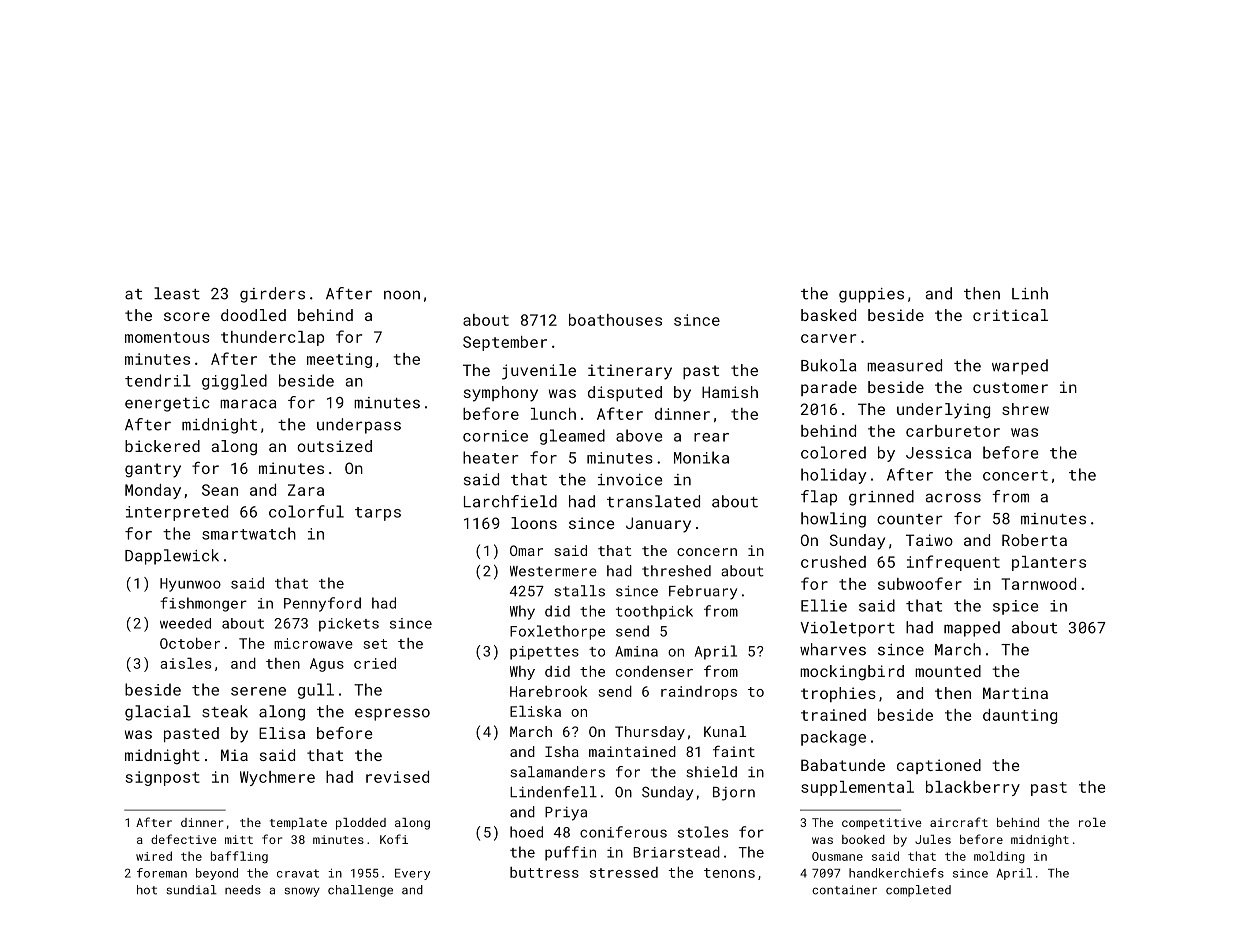 Image resolution: width=1233 pixels, height=952 pixels. Describe the element at coordinates (185, 663) in the document. I see `aisles` at that location.
